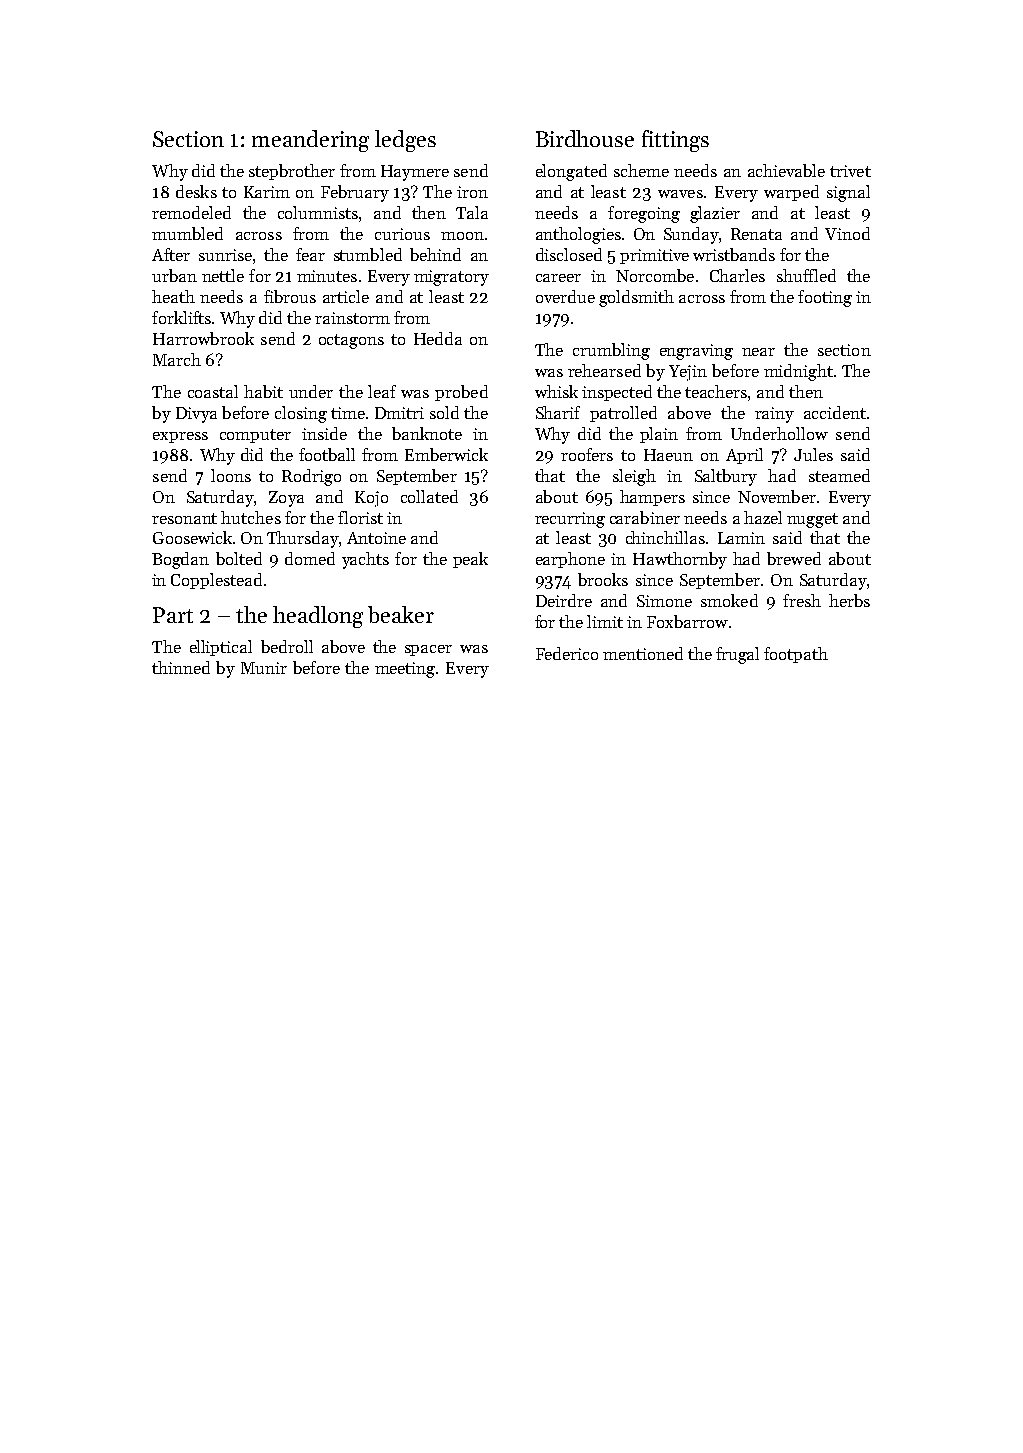 The width and height of the screenshot is (1023, 1453). I want to click on achievable, so click(786, 170).
